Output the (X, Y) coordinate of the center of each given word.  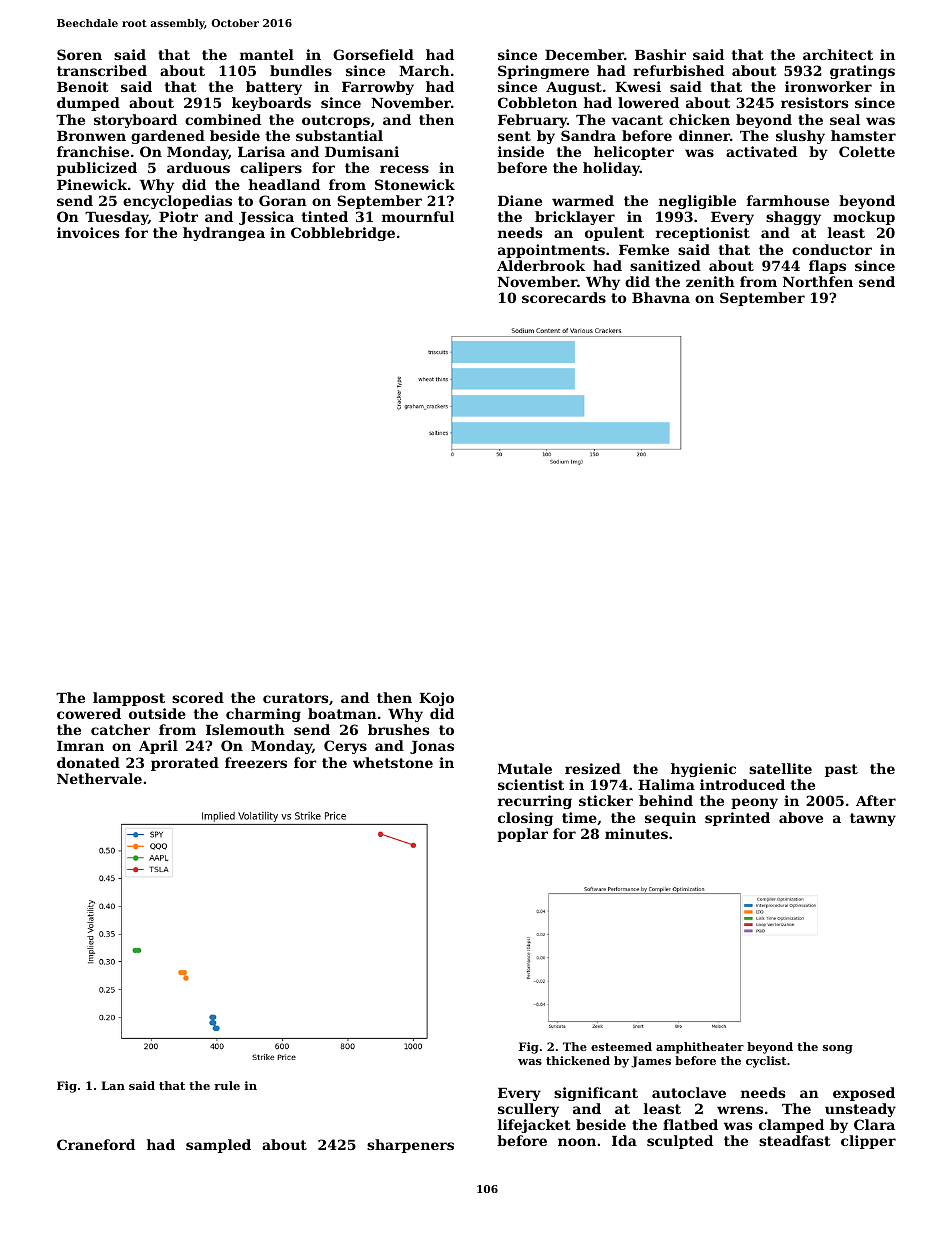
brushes (399, 729)
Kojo (436, 699)
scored (198, 697)
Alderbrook (541, 265)
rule (227, 1085)
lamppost (129, 699)
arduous (198, 167)
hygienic (703, 770)
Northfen (818, 281)
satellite (780, 768)
